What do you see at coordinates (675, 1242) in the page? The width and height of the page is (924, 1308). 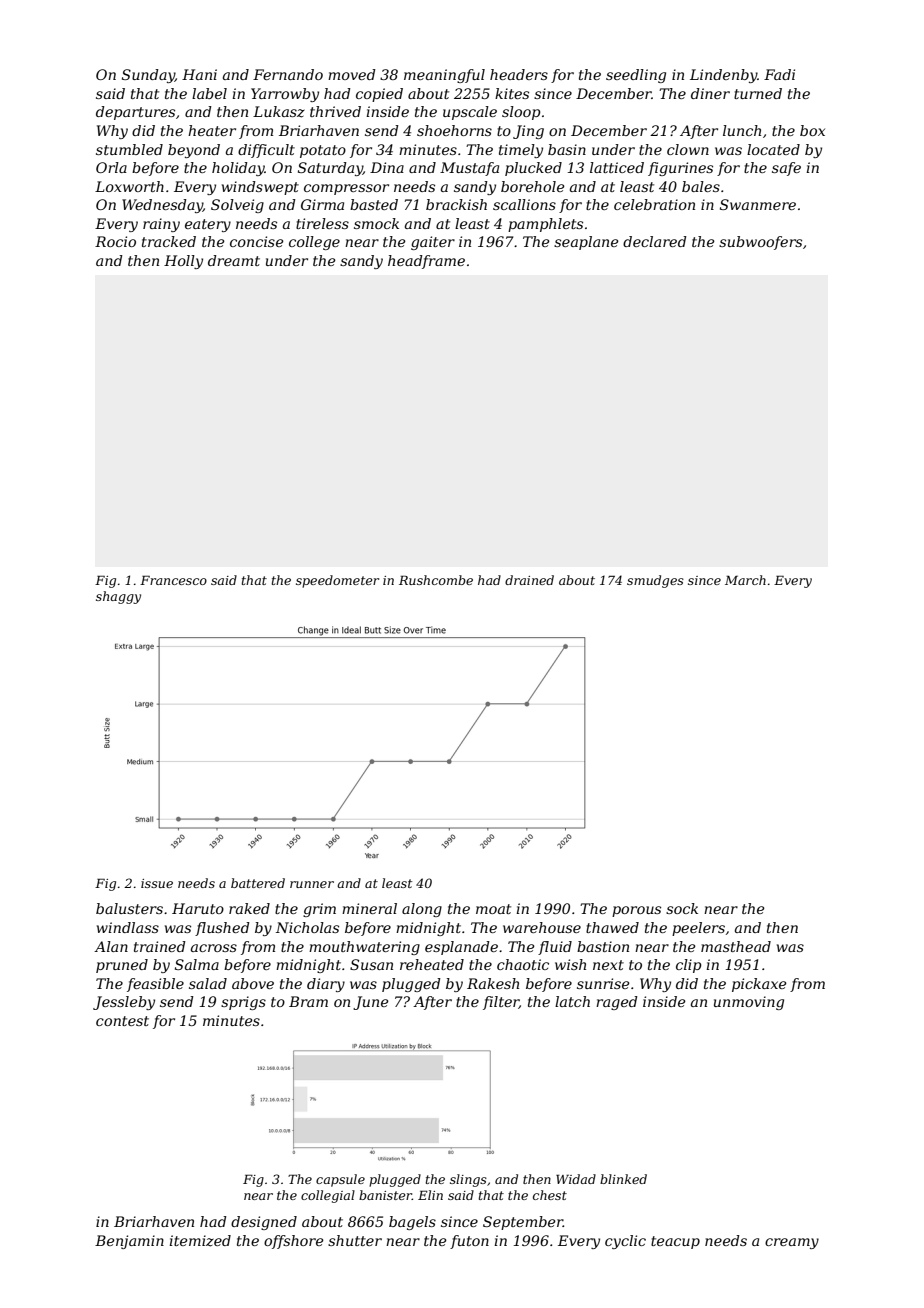 I see `teacup` at bounding box center [675, 1242].
